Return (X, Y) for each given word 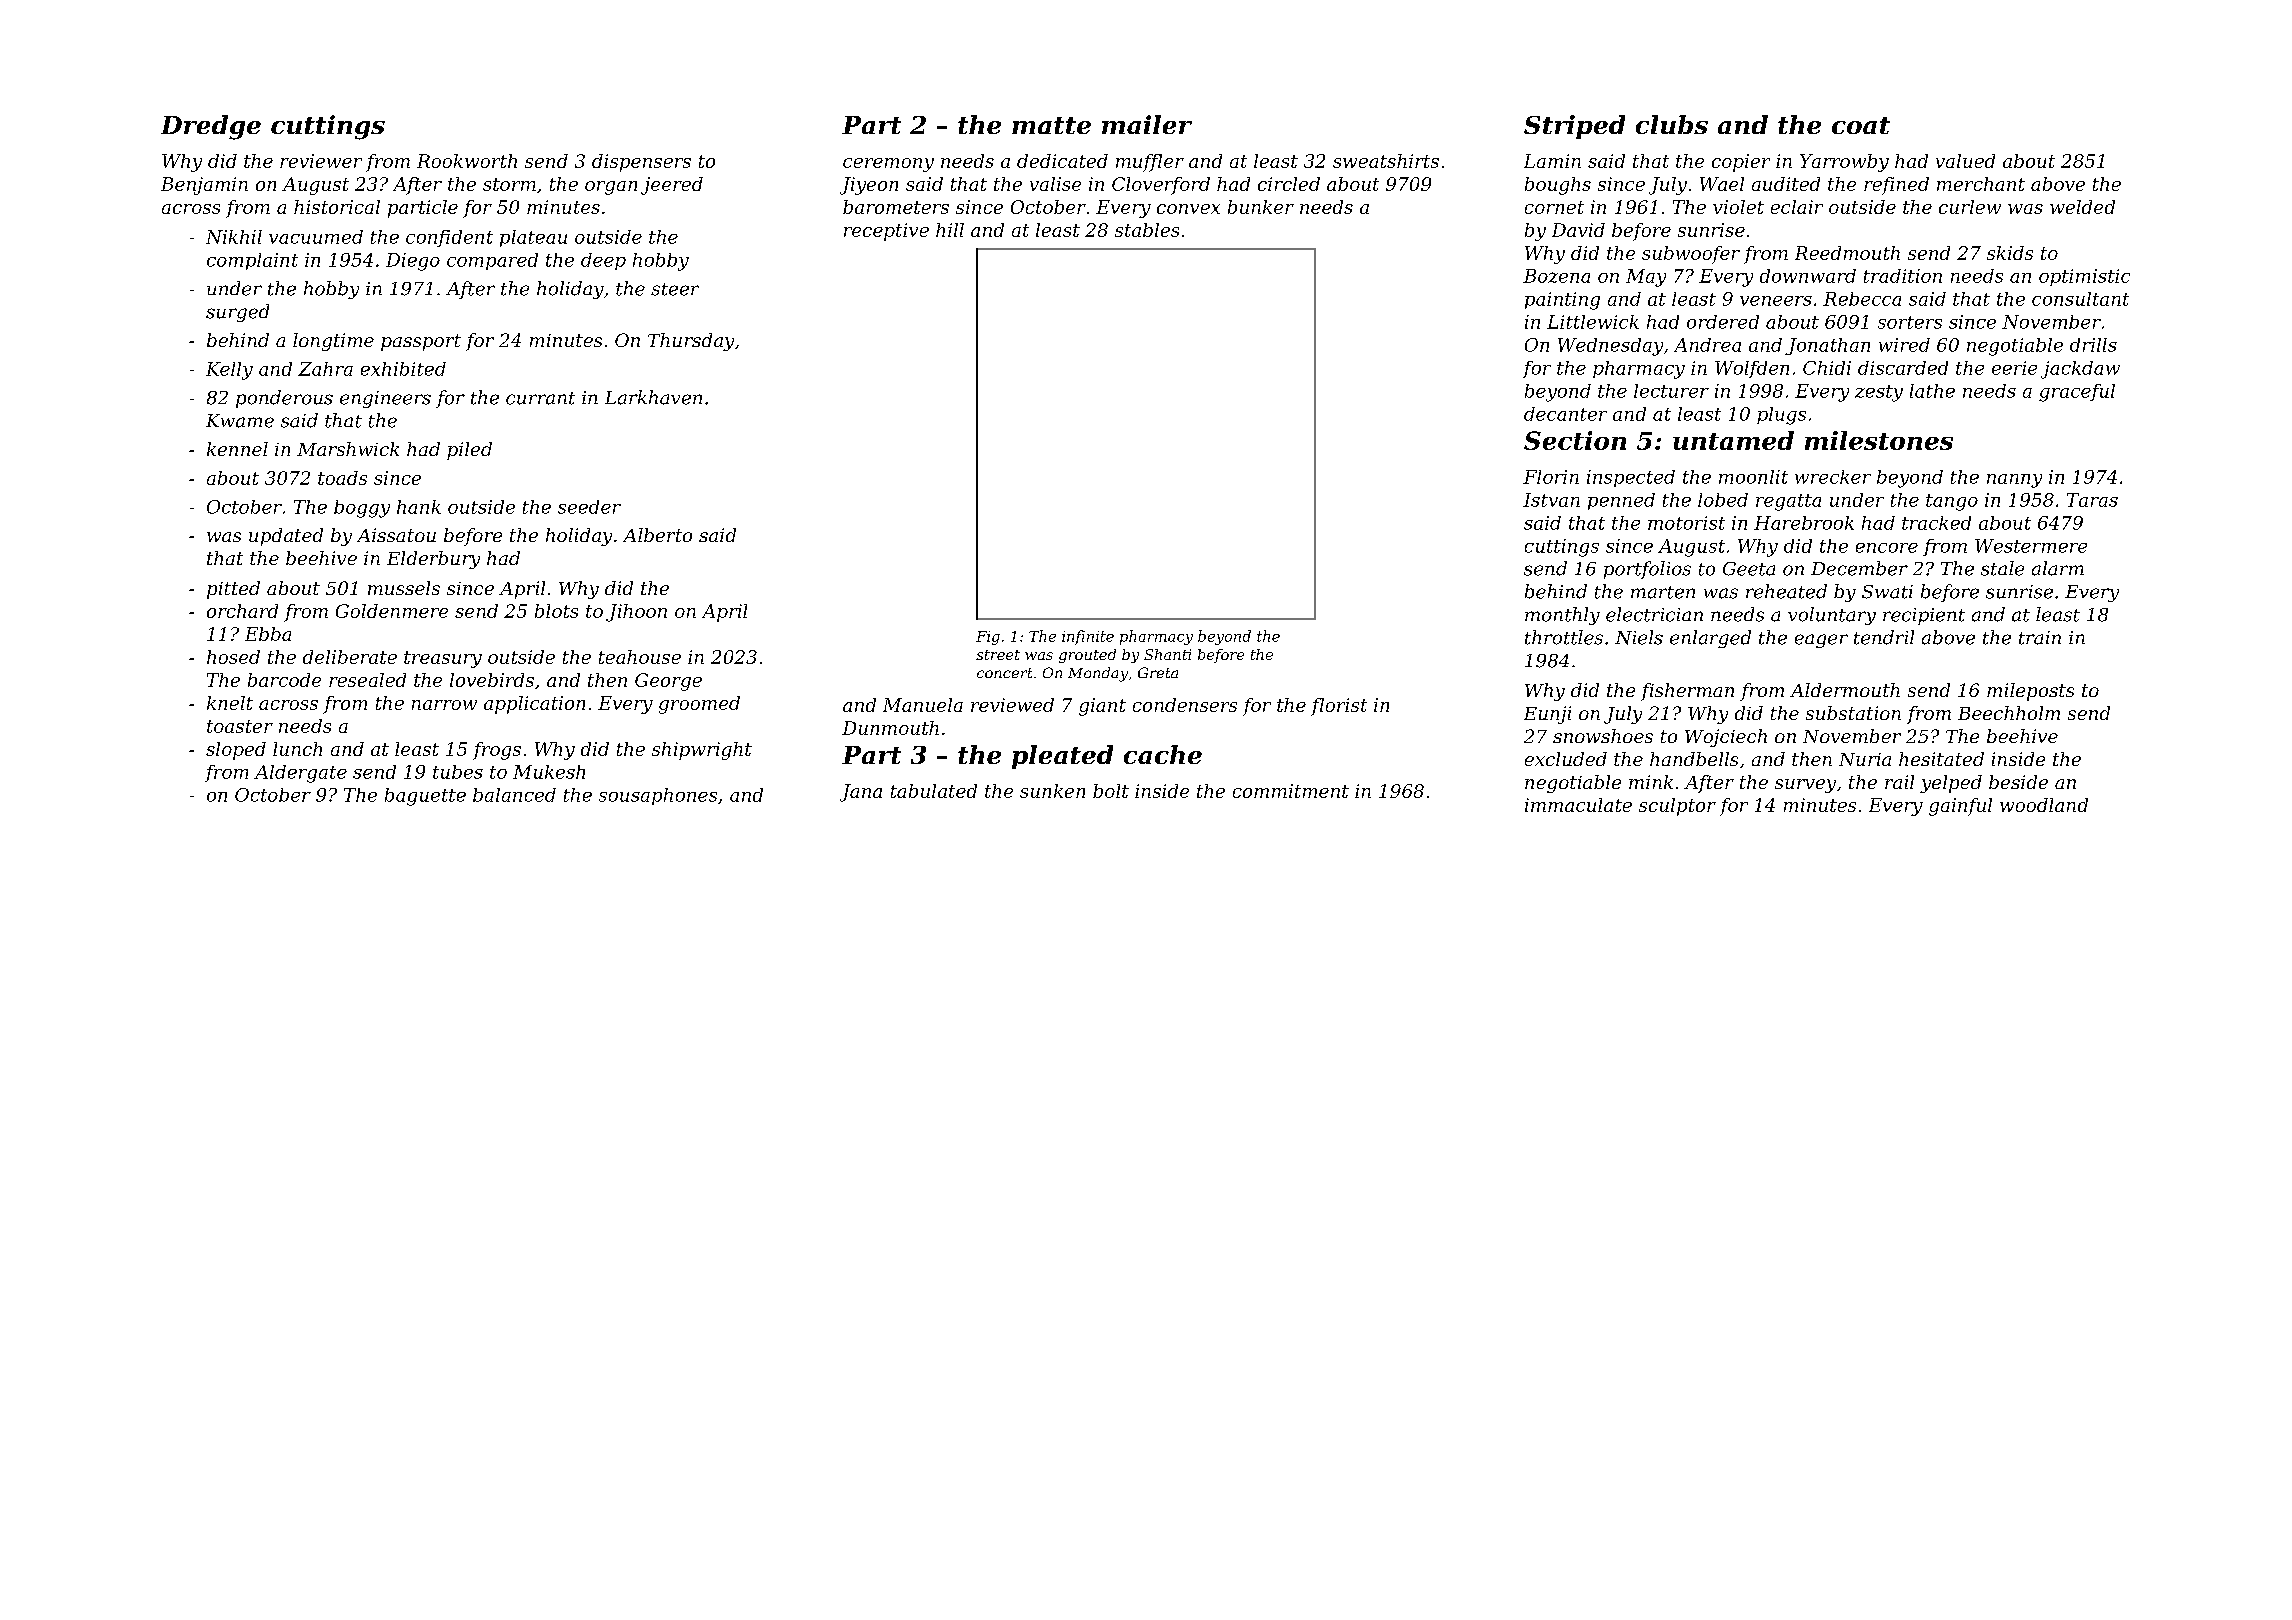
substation (1853, 713)
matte (1051, 125)
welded (2082, 207)
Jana (861, 793)
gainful (1960, 807)
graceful (2077, 393)
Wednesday (1610, 347)
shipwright (702, 751)
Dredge (211, 127)
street (998, 655)
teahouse (640, 657)
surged (237, 313)
